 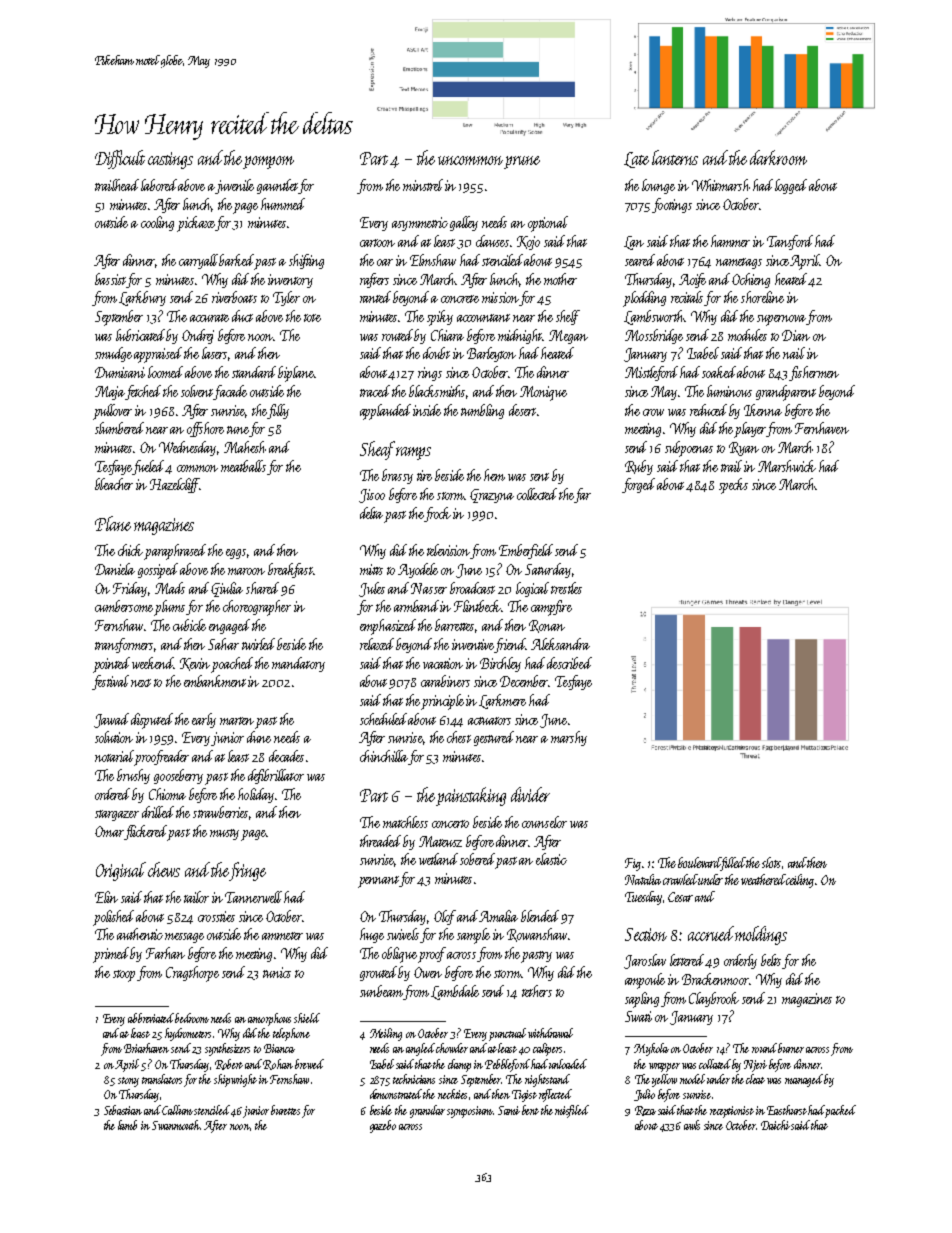 What do you see at coordinates (176, 1125) in the screenshot?
I see `Swanmouth` at bounding box center [176, 1125].
